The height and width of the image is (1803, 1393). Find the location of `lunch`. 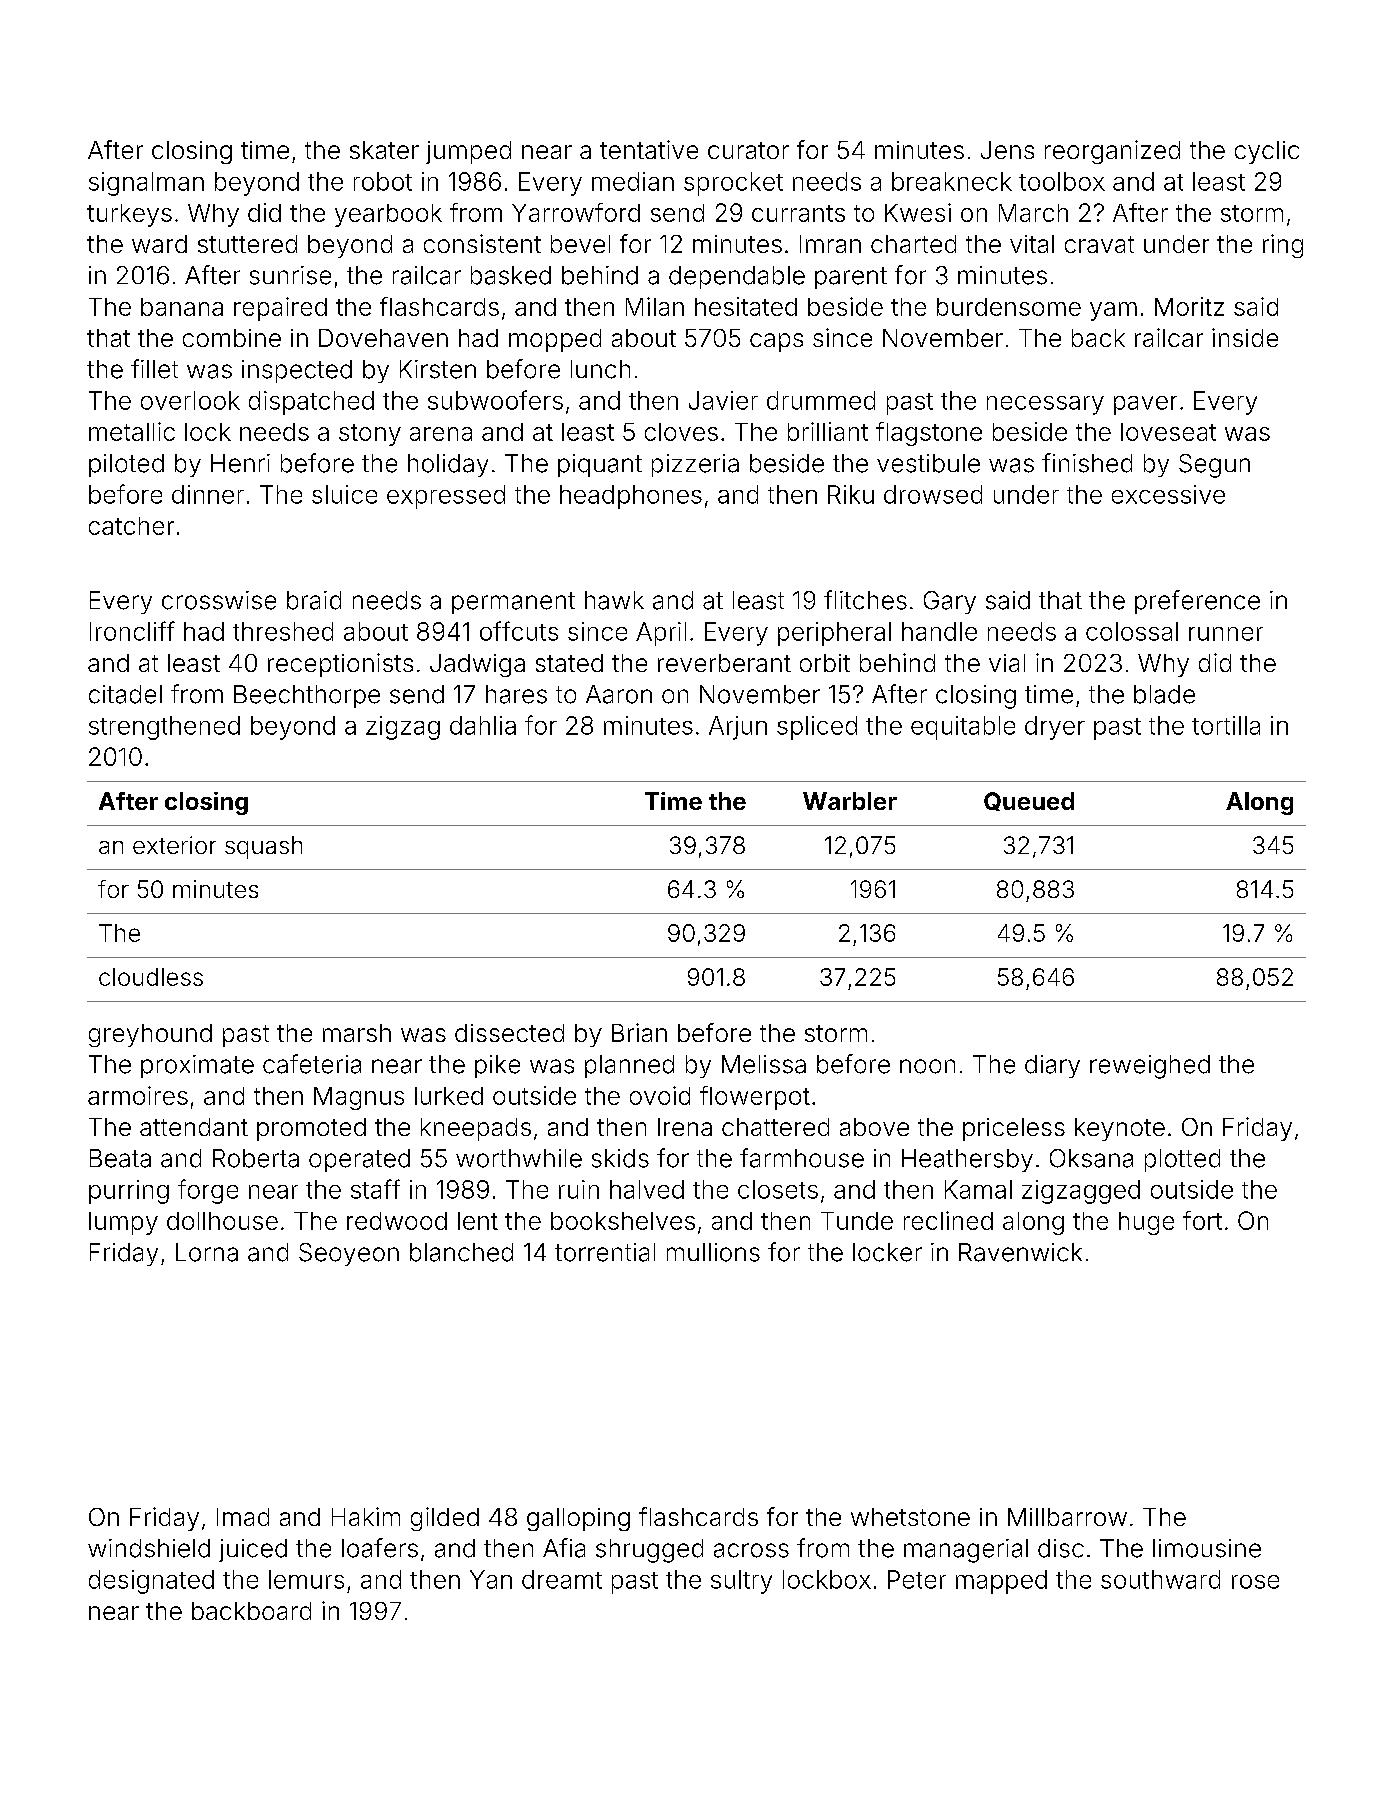

lunch is located at coordinates (600, 369).
